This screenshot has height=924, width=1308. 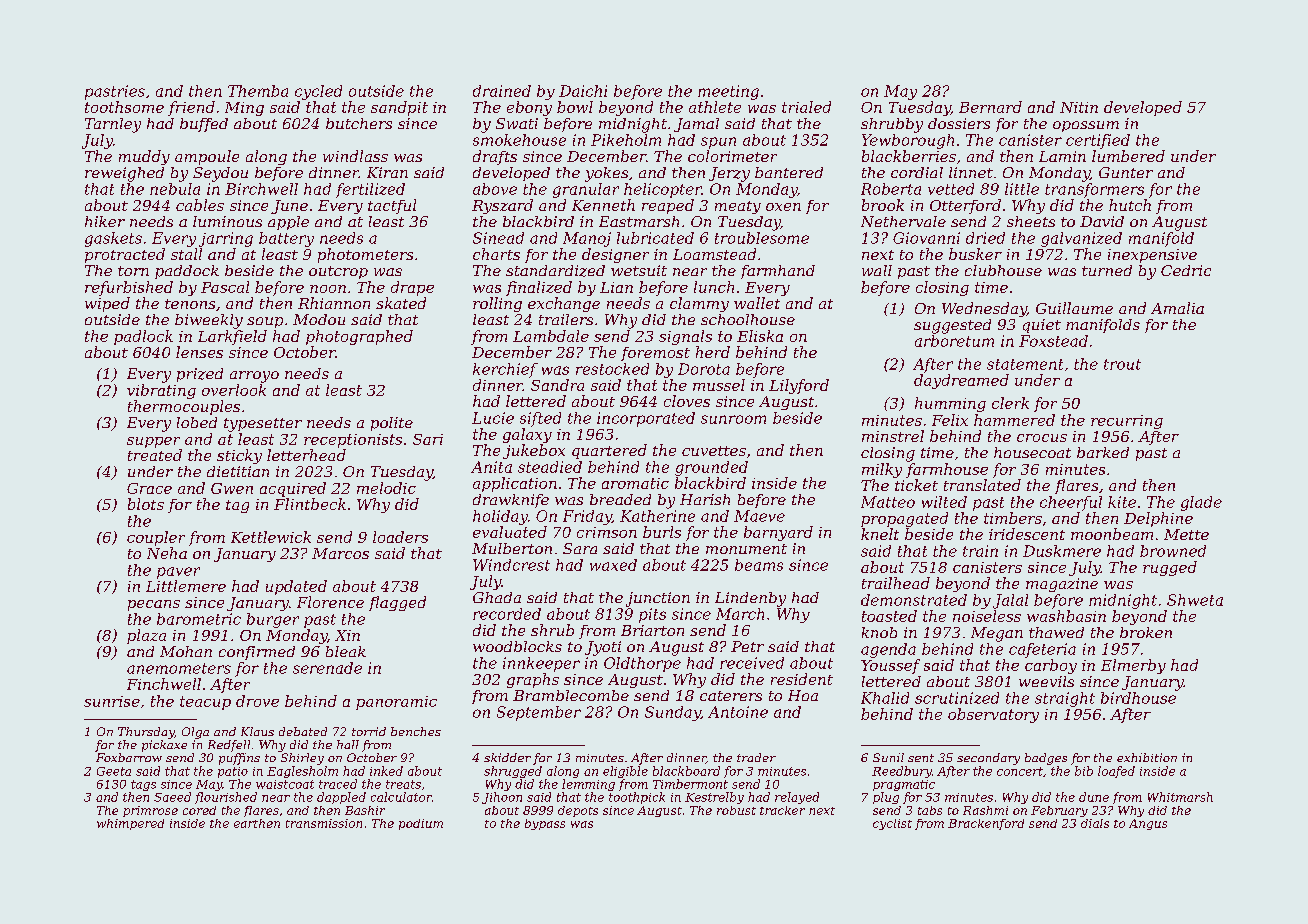 I want to click on Xin, so click(x=347, y=635).
